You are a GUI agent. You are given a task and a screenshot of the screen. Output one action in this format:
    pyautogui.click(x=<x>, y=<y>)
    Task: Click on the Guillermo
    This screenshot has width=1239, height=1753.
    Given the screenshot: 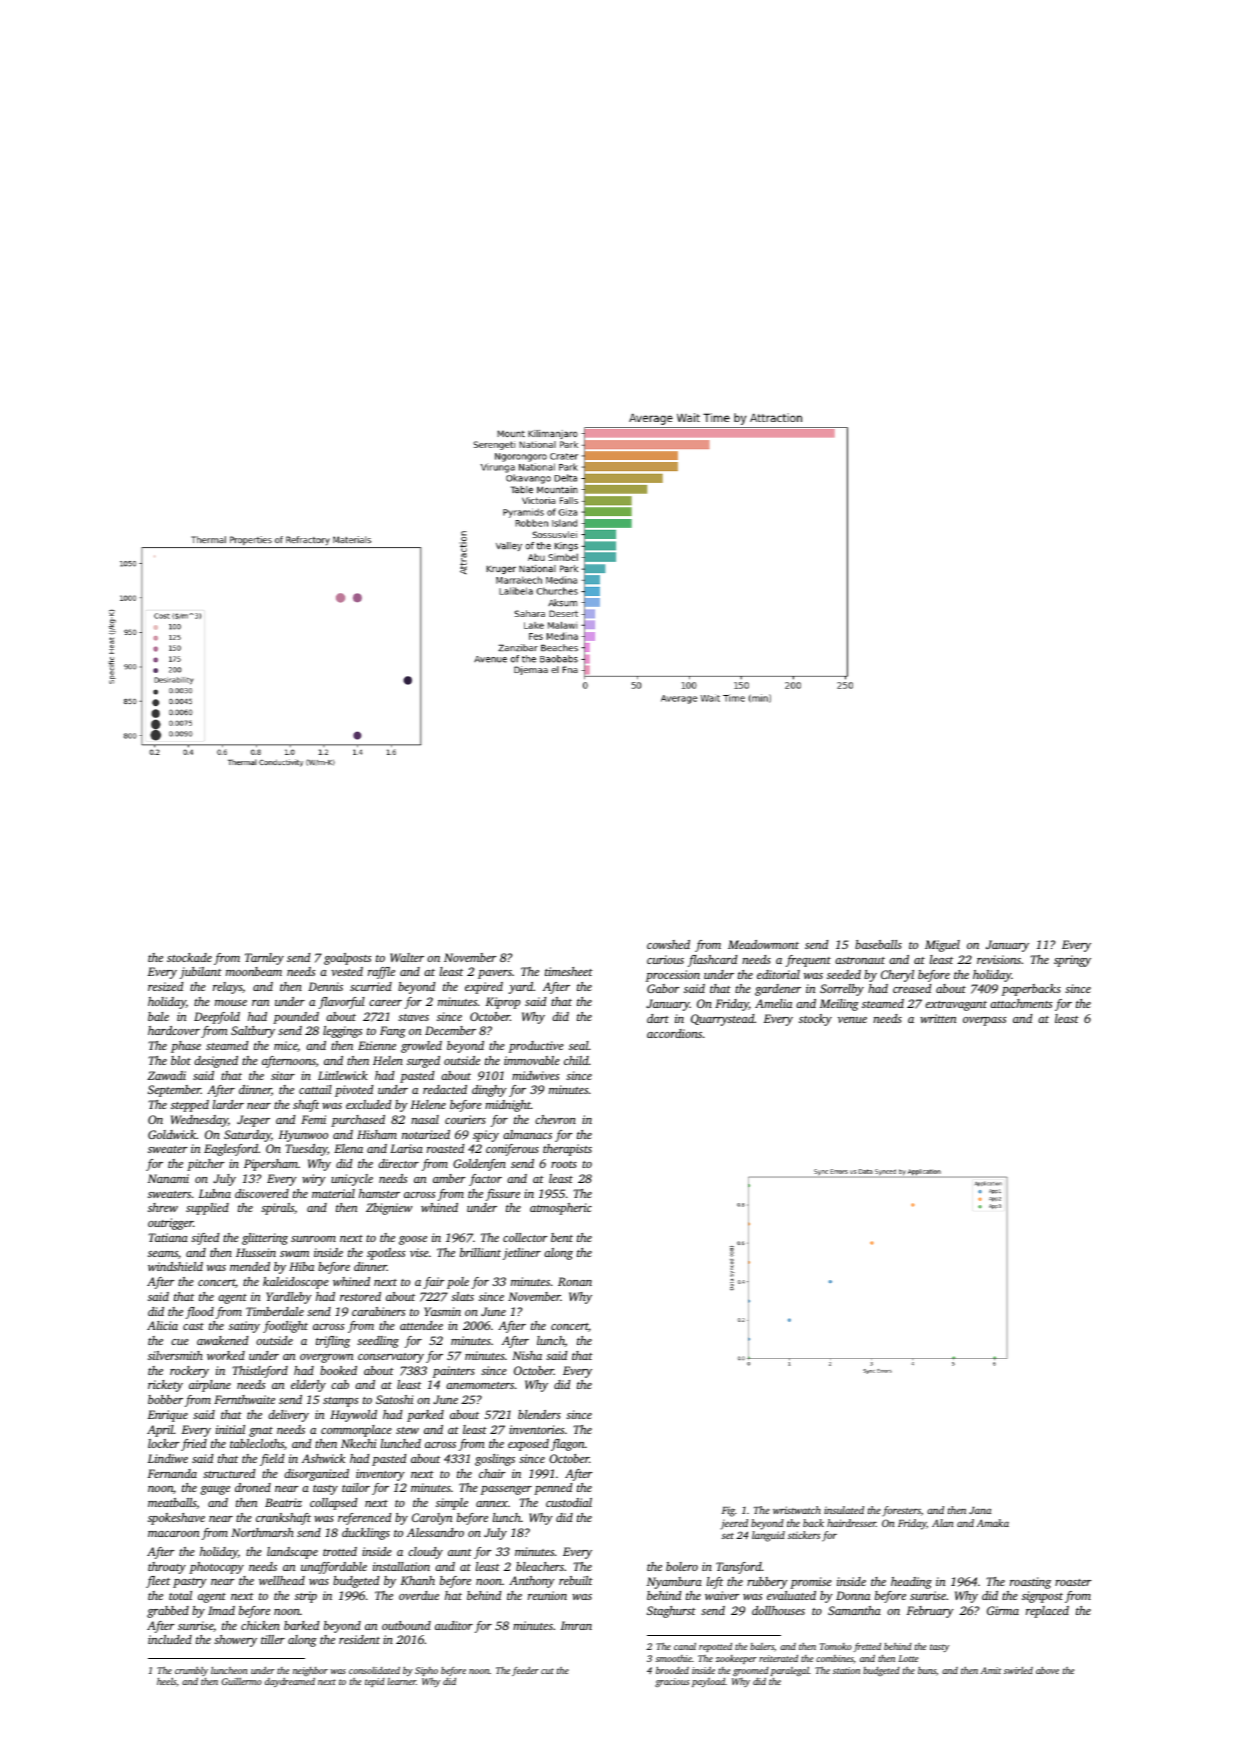 What is the action you would take?
    pyautogui.click(x=242, y=1681)
